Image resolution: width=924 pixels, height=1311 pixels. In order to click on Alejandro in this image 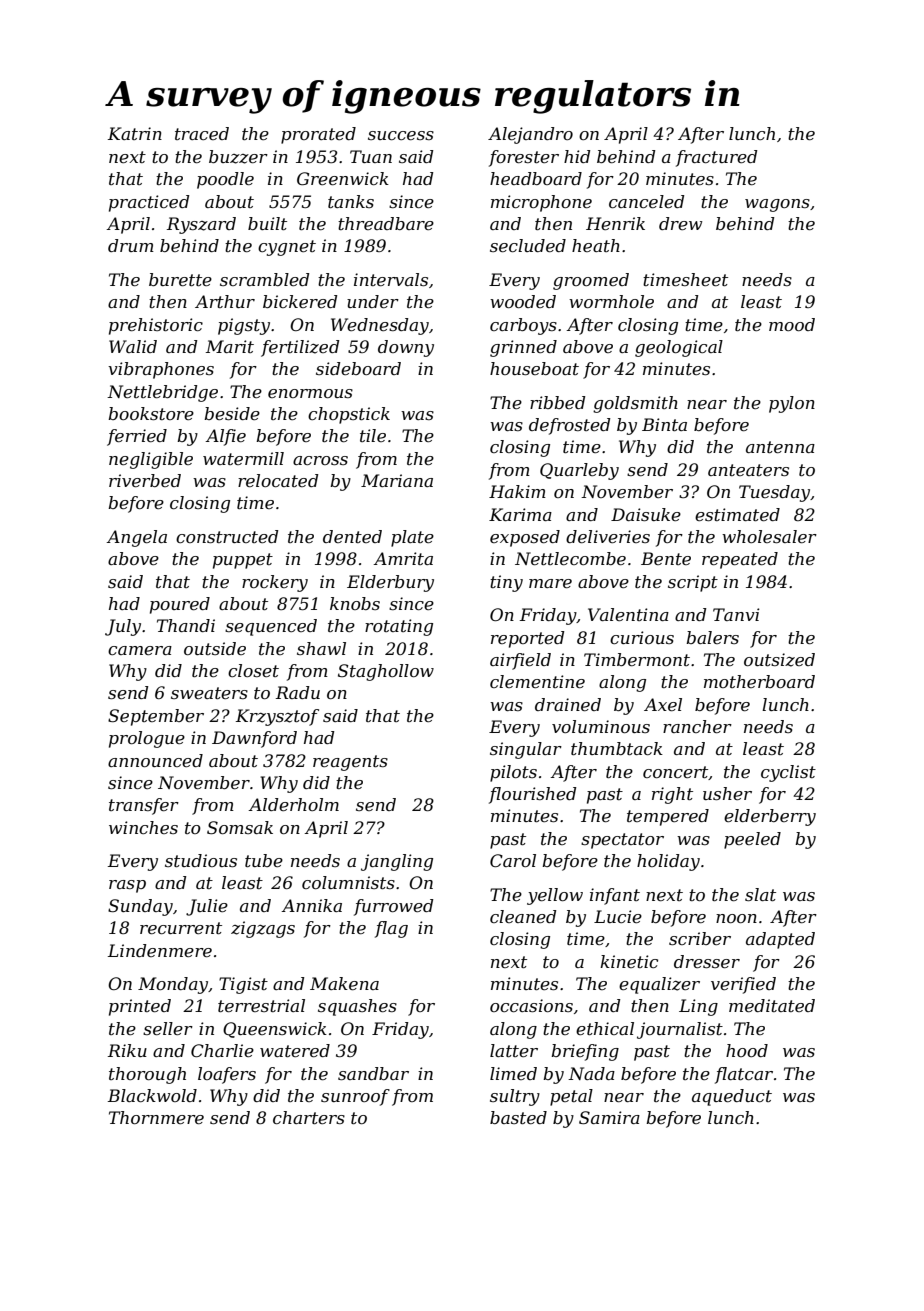, I will do `click(530, 135)`.
